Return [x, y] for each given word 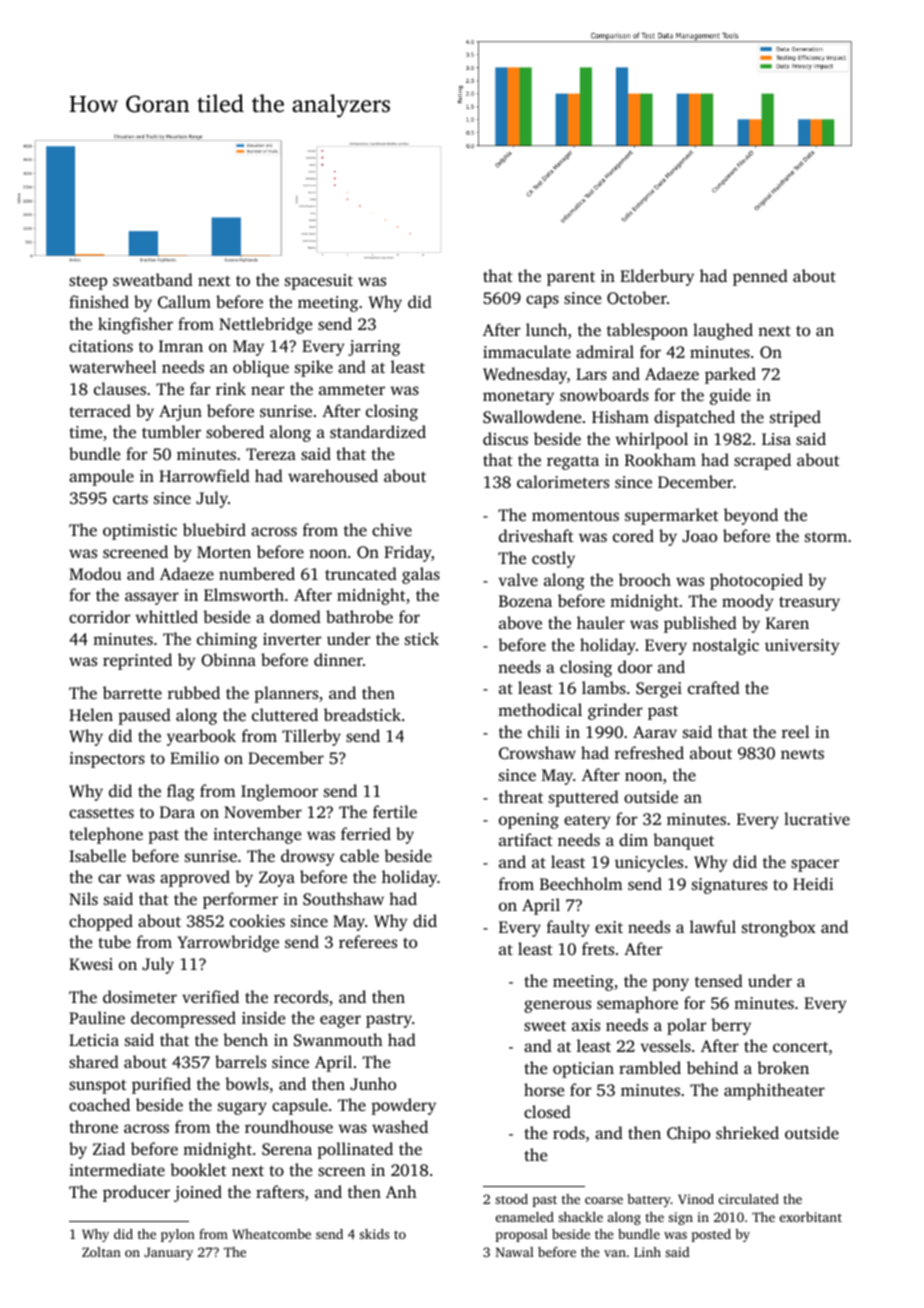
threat [521, 796]
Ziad [109, 1148]
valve [518, 579]
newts [802, 754]
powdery [403, 1106]
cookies [257, 920]
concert [800, 1047]
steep [88, 283]
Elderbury [657, 277]
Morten [224, 552]
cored [633, 535]
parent [571, 279]
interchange [257, 835]
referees [368, 941]
